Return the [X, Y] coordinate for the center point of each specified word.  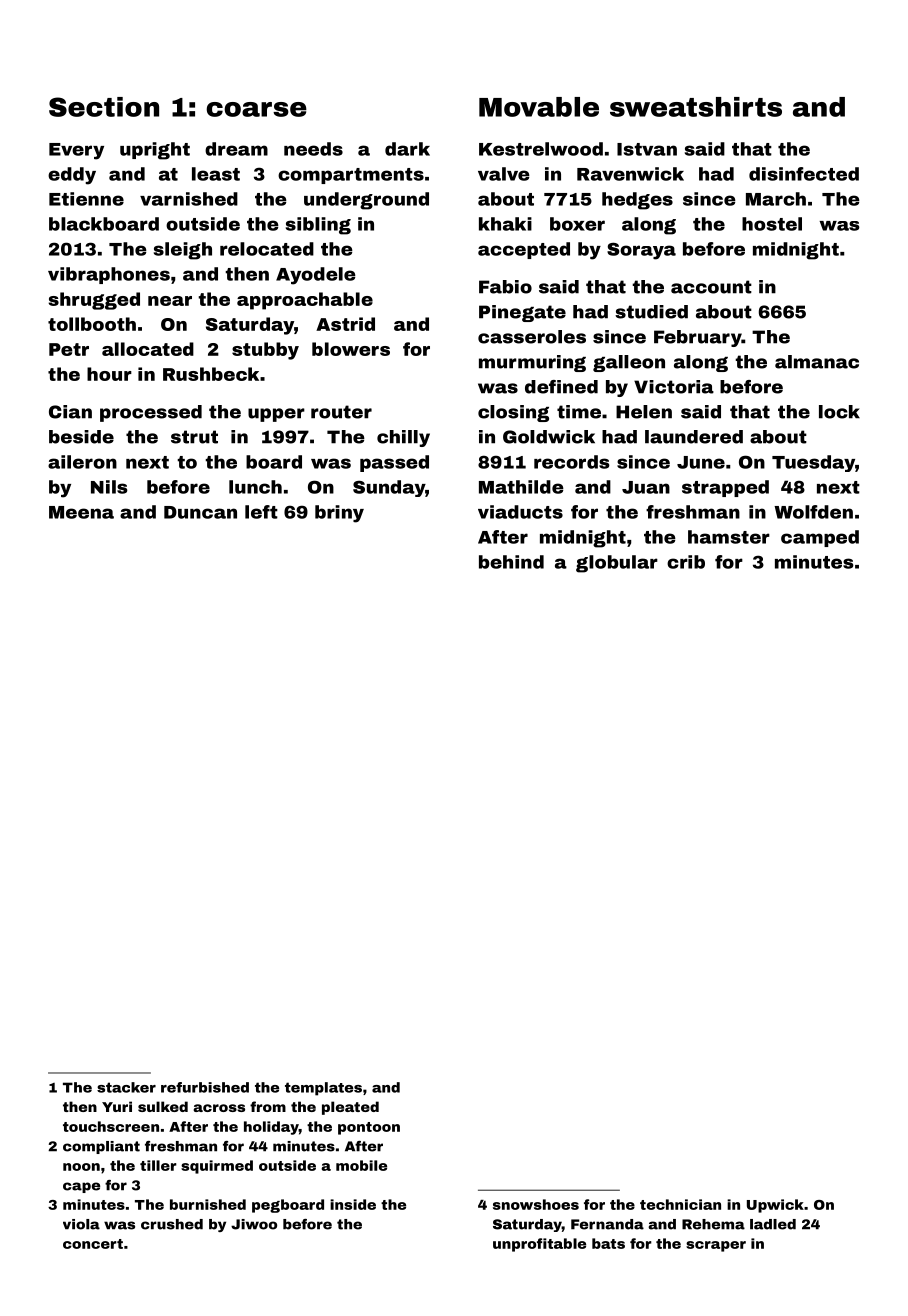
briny [339, 514]
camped [820, 538]
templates [323, 1089]
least [216, 174]
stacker [126, 1087]
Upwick [775, 1206]
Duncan [200, 512]
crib [686, 562]
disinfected [804, 174]
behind [511, 562]
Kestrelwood [541, 149]
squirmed [217, 1167]
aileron [82, 462]
